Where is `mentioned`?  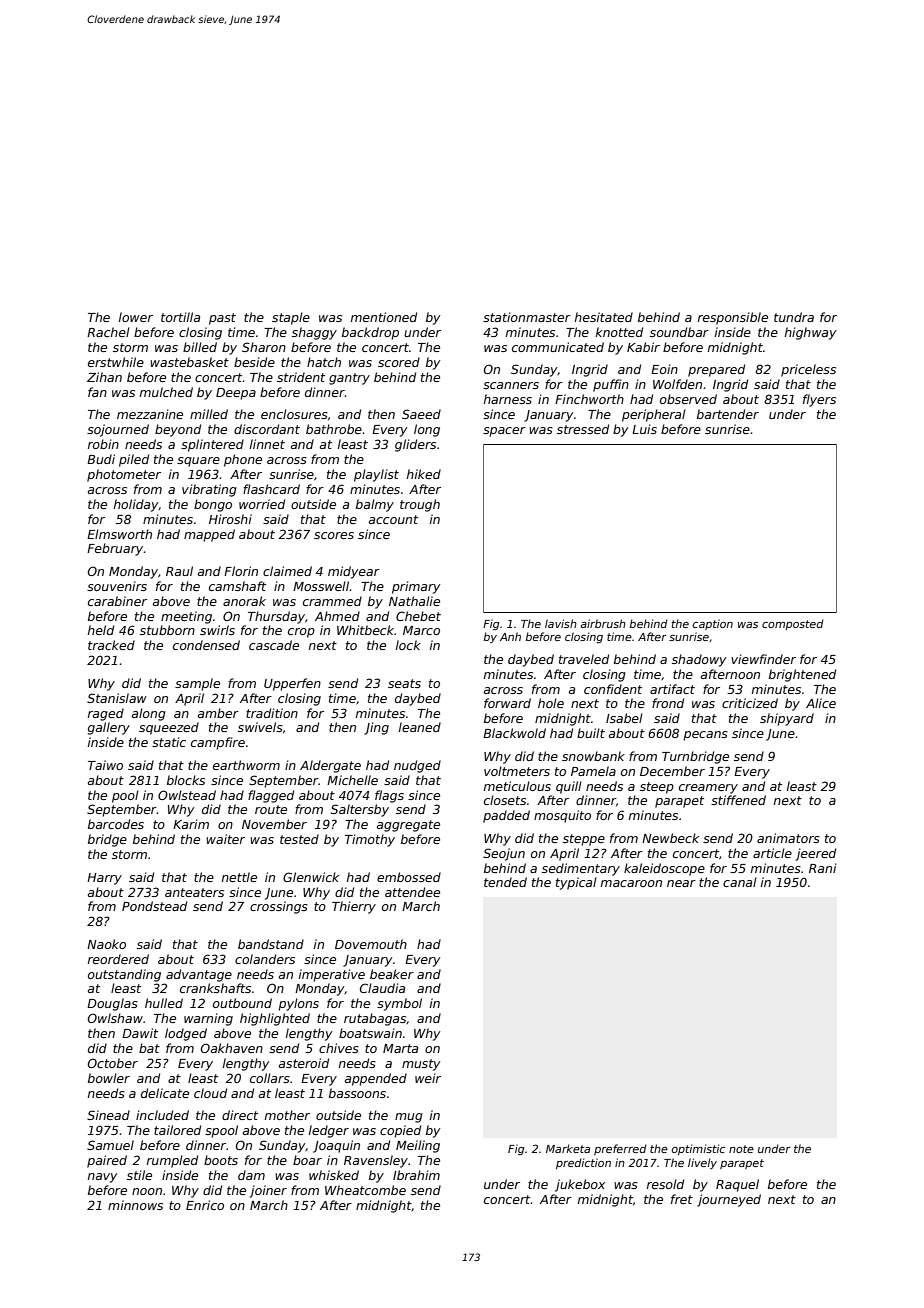 mentioned is located at coordinates (384, 317).
